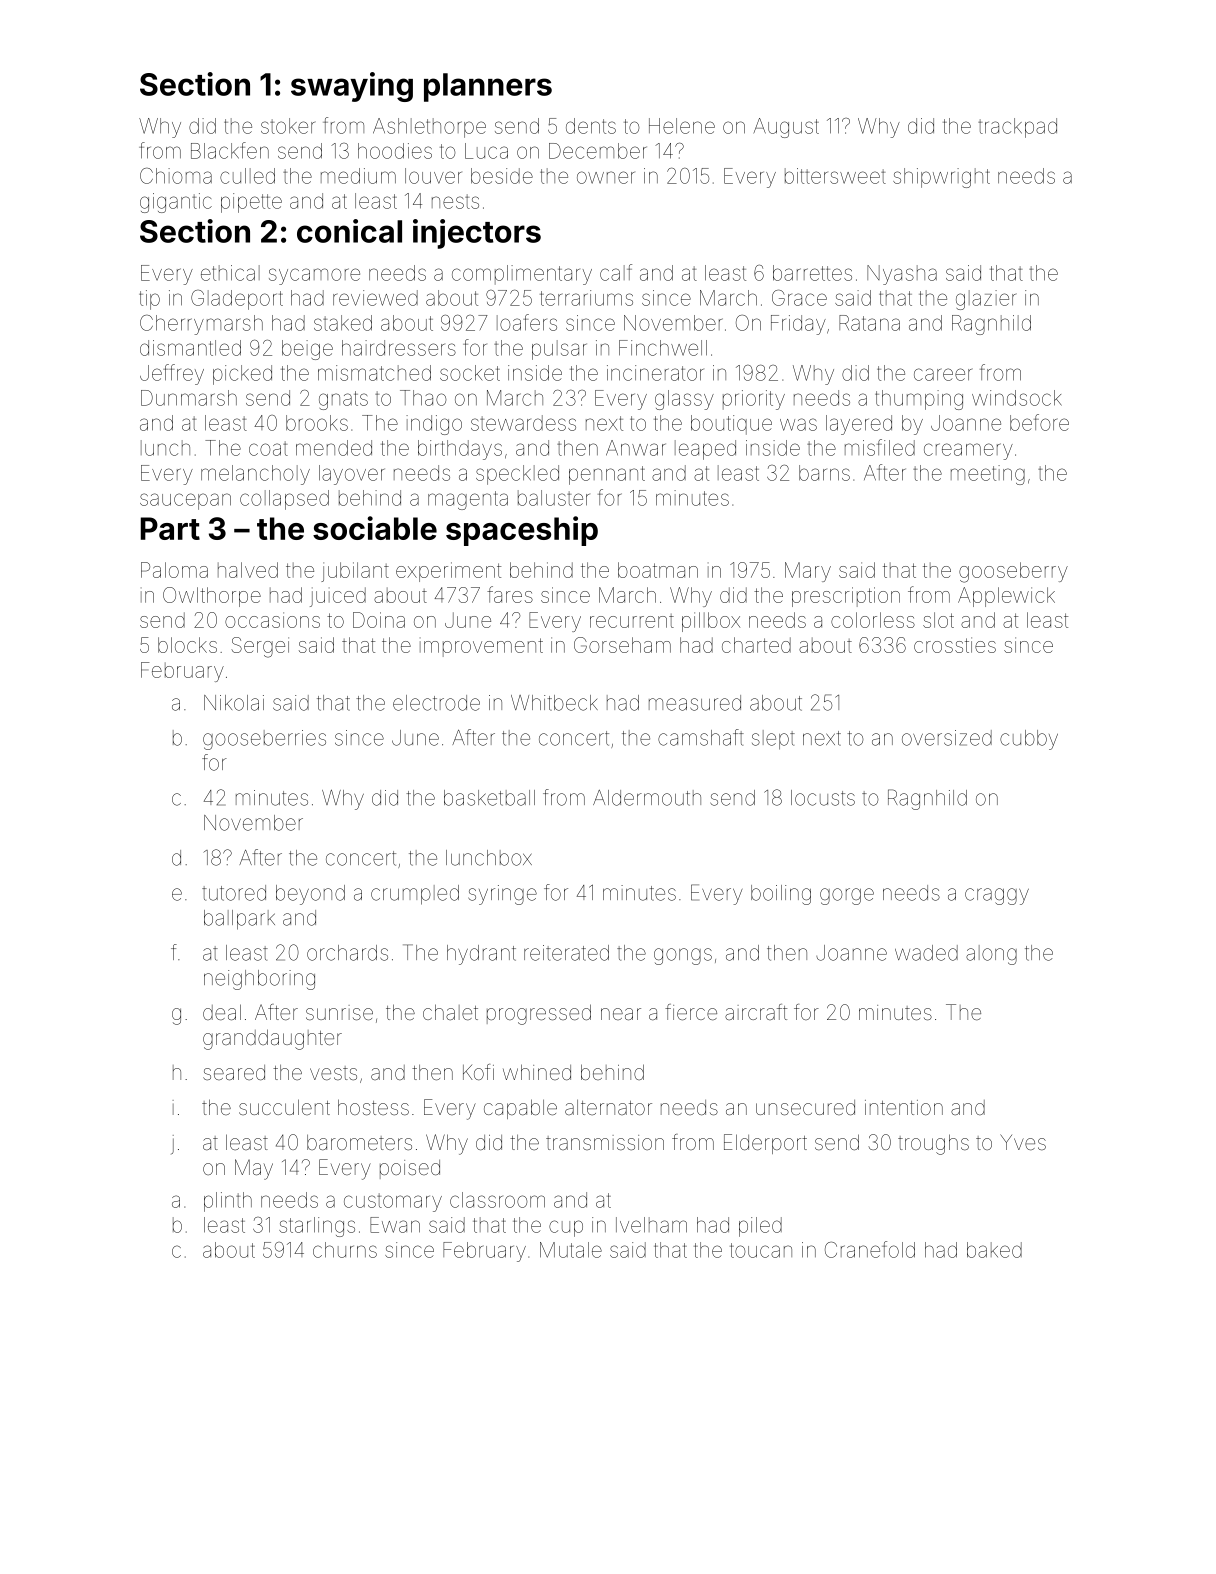  I want to click on August, so click(786, 128).
